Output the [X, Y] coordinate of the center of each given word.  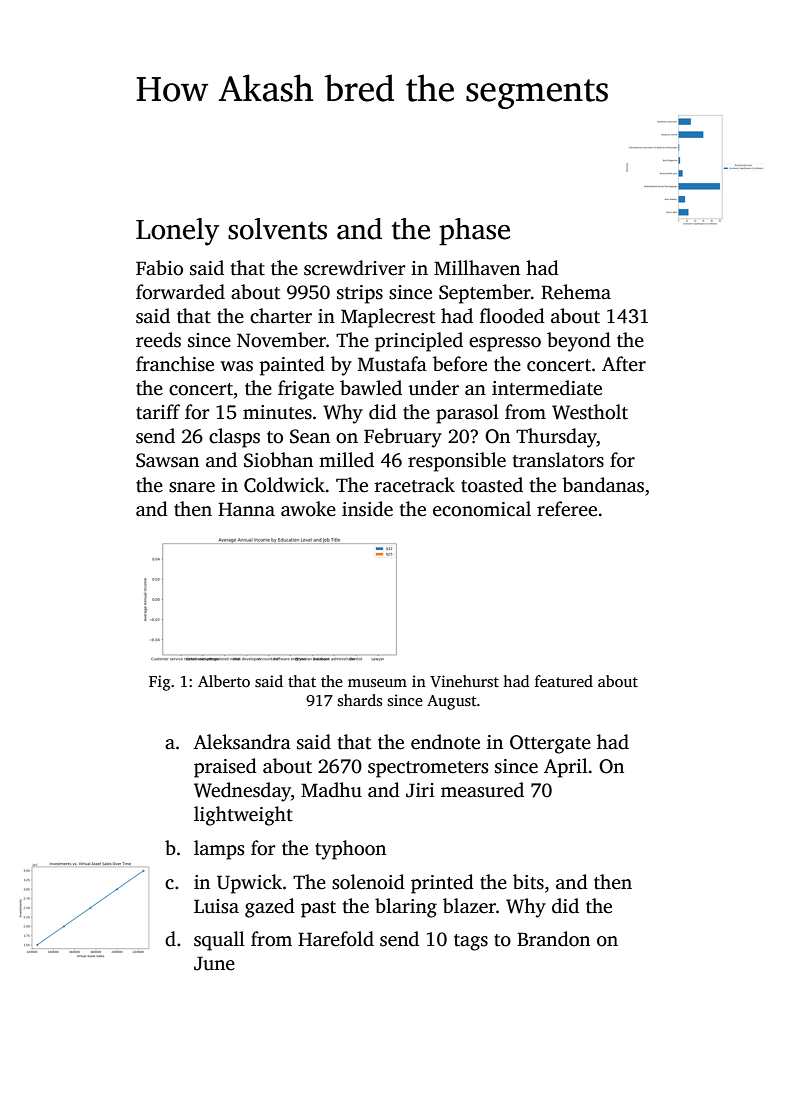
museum [377, 683]
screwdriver [355, 268]
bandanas [603, 485]
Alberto [224, 681]
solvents [277, 229]
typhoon [350, 850]
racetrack [414, 485]
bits [528, 882]
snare [192, 487]
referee [567, 509]
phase [474, 231]
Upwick [249, 884]
